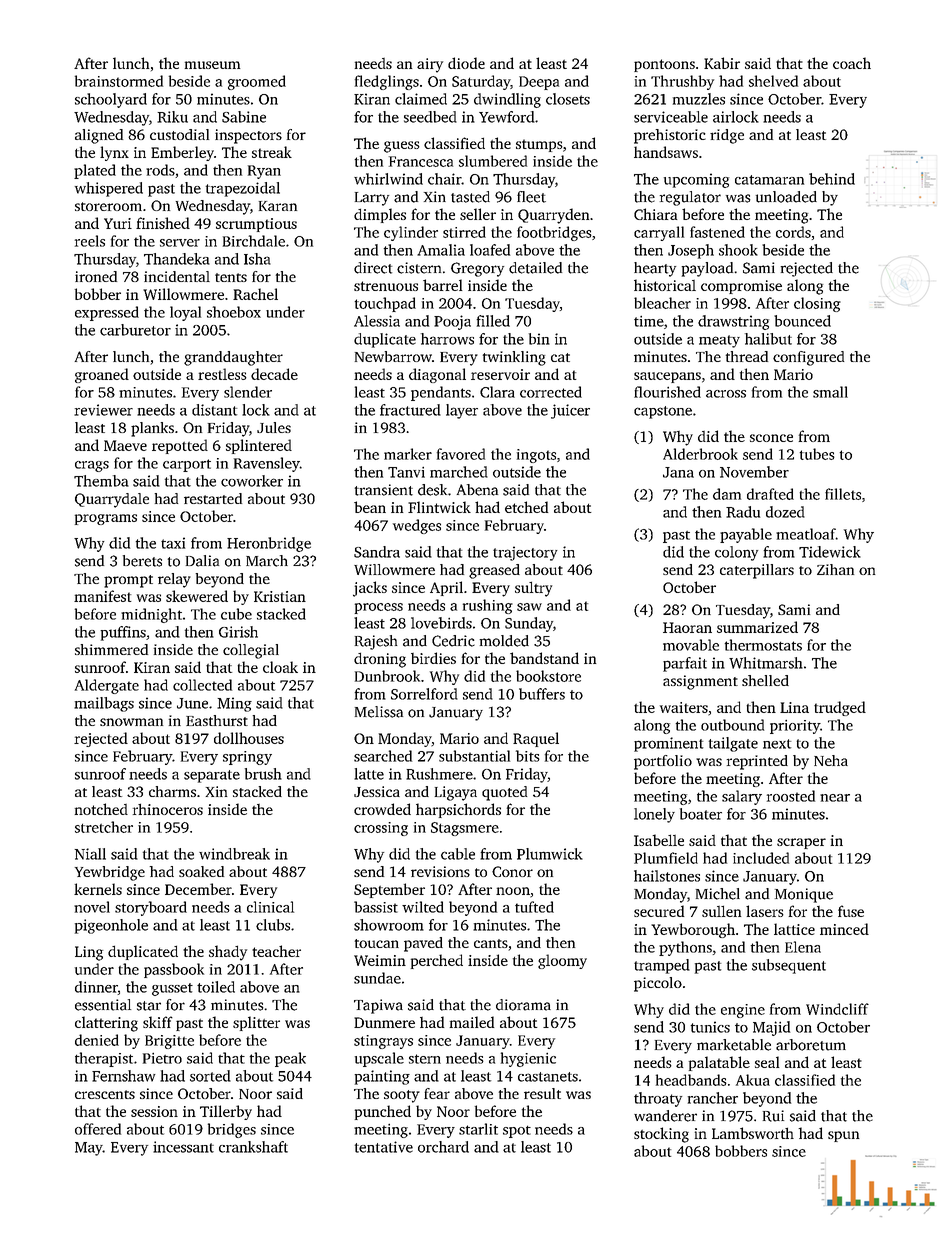 This document has height=1233, width=952. What do you see at coordinates (104, 827) in the document?
I see `stretcher` at bounding box center [104, 827].
